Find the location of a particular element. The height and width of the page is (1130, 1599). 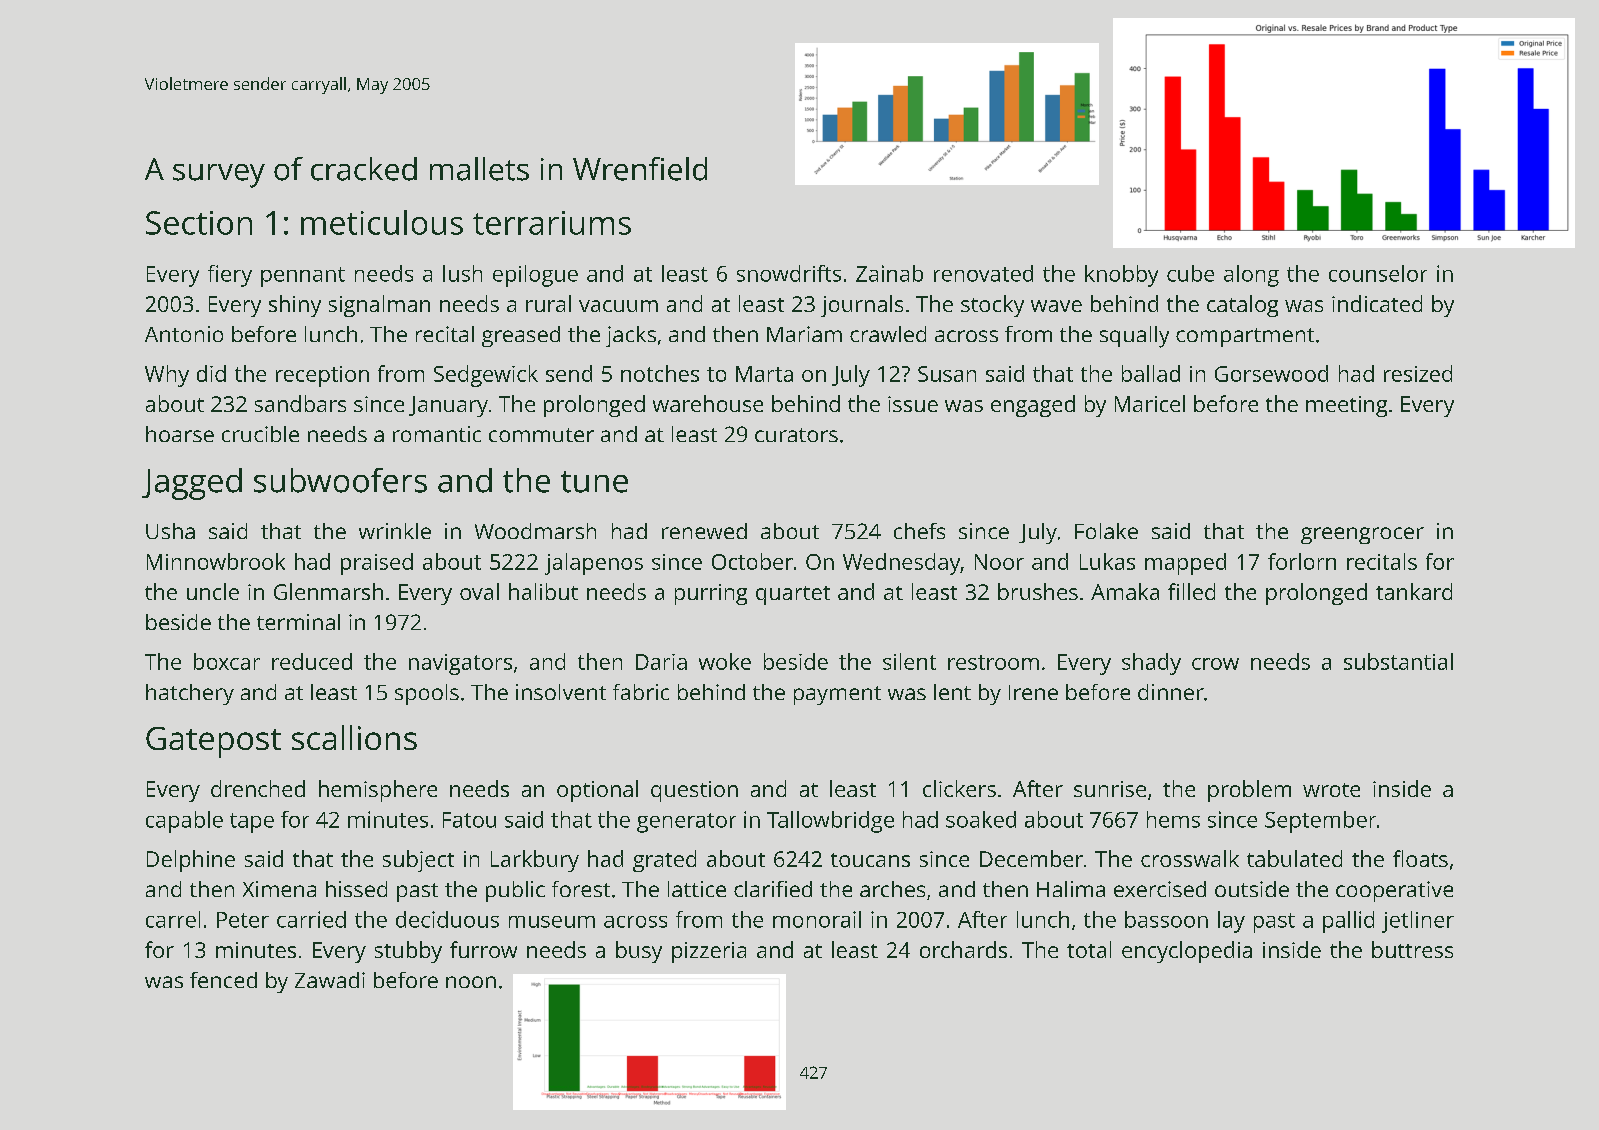

meeting is located at coordinates (1346, 406).
